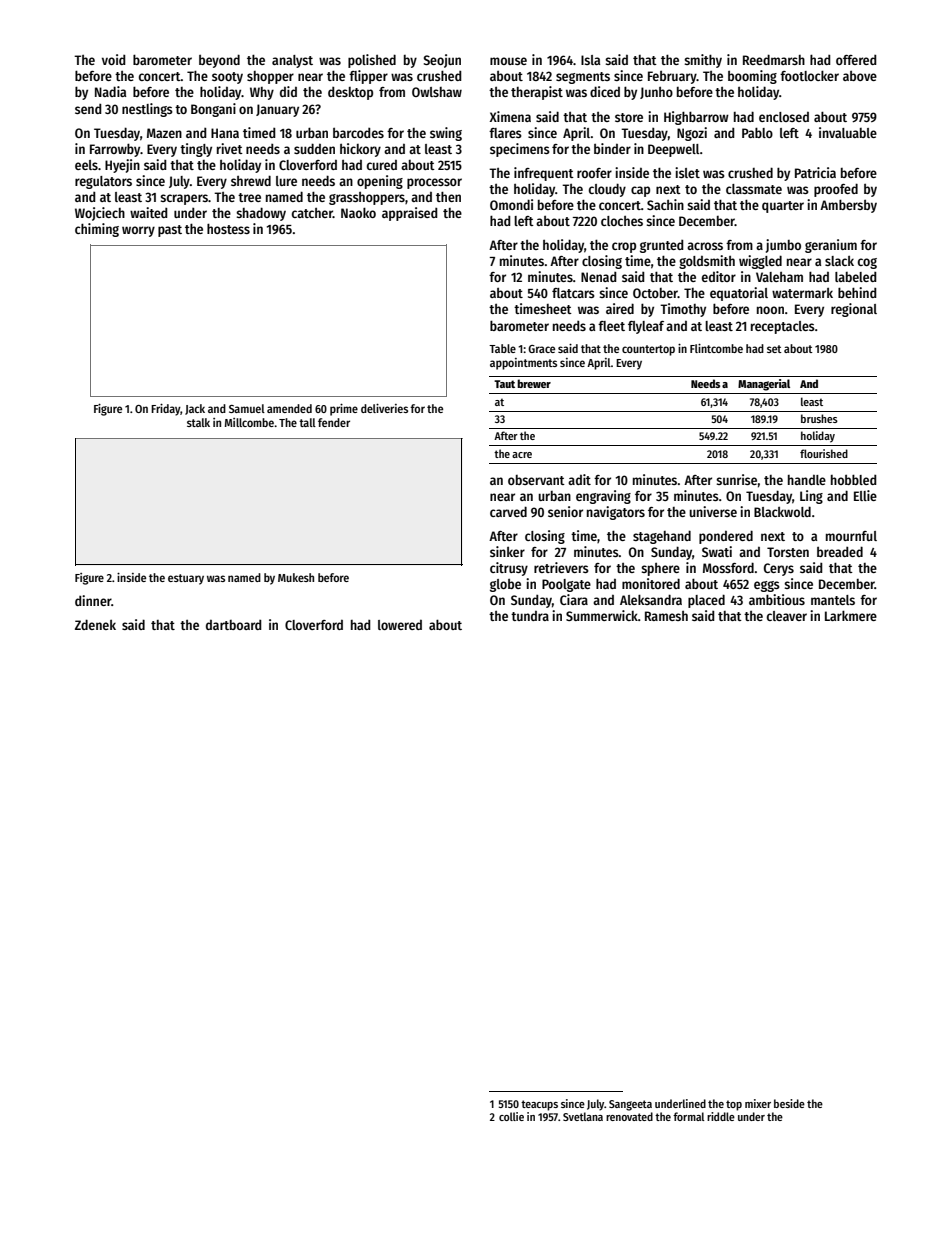 This screenshot has height=1233, width=952. I want to click on Zdenek, so click(95, 624).
